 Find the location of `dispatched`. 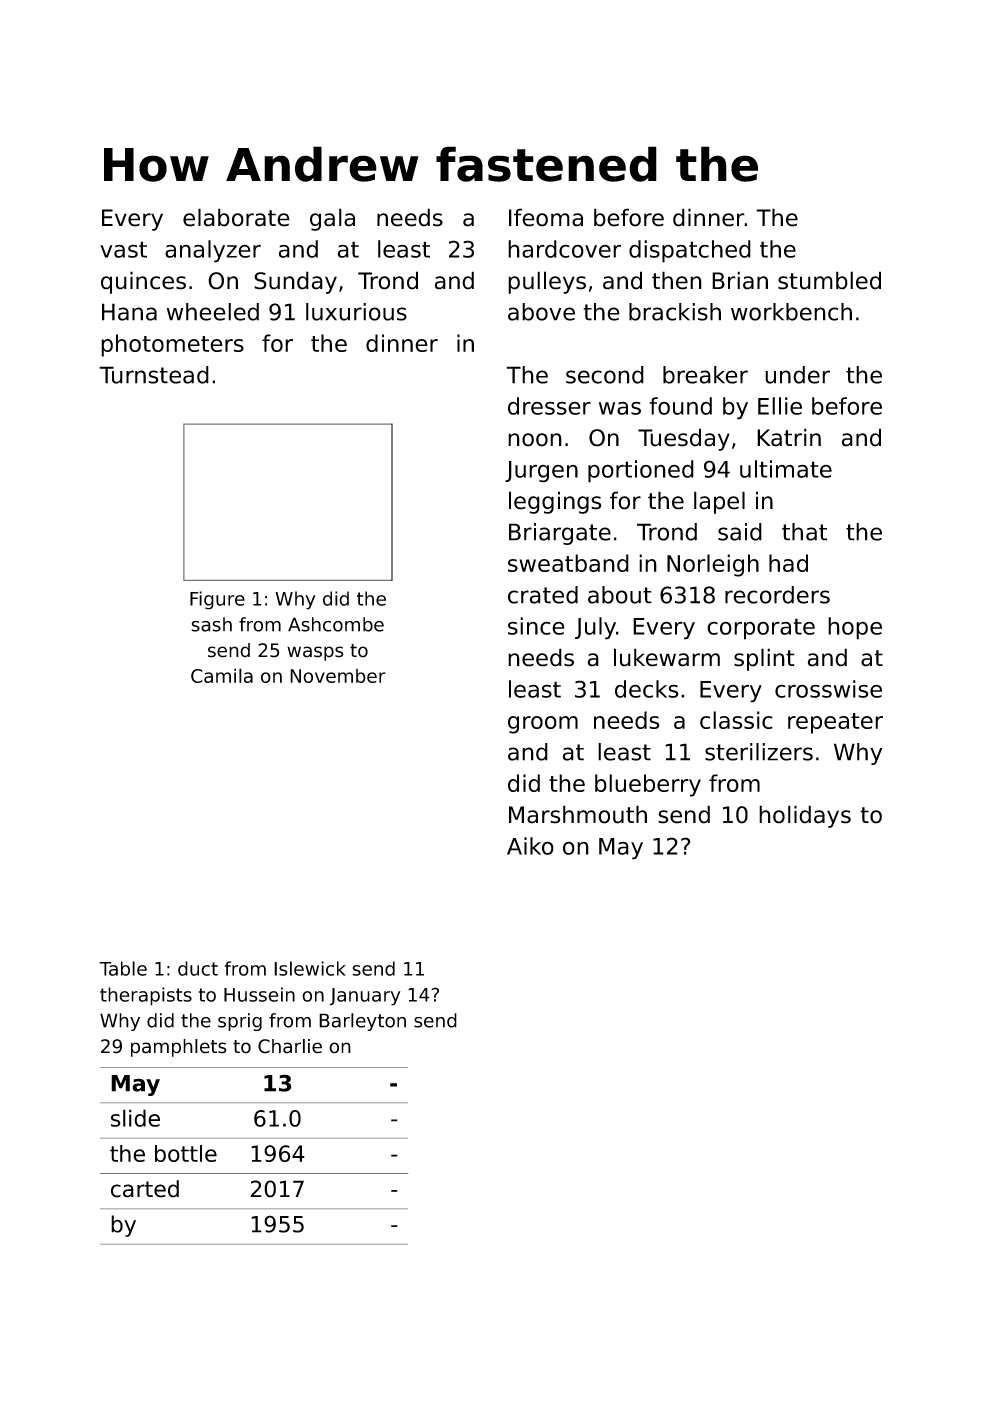

dispatched is located at coordinates (690, 251).
